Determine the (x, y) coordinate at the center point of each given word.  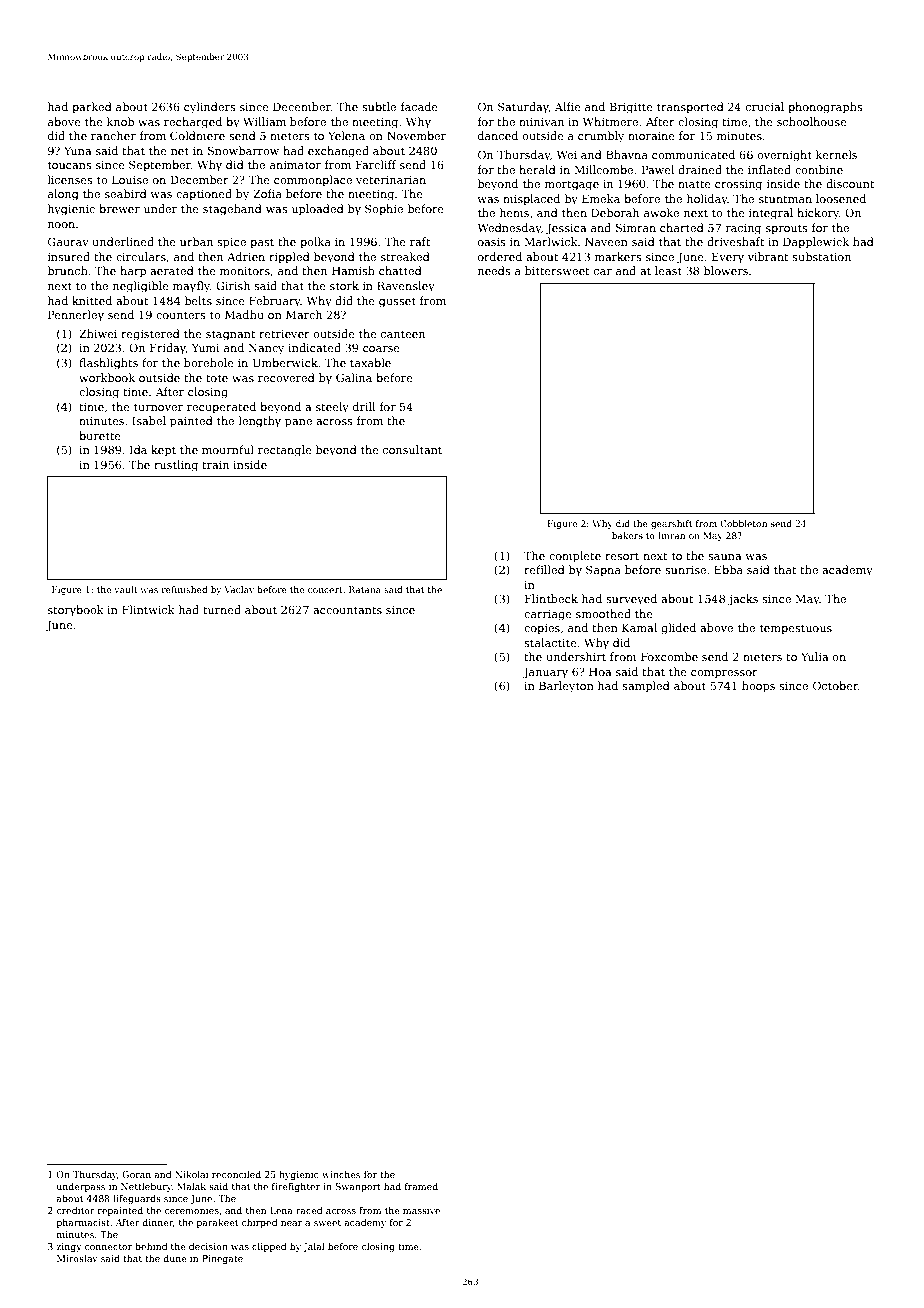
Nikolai (191, 1174)
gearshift (671, 524)
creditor (75, 1210)
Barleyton (566, 687)
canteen (403, 334)
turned (222, 609)
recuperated (221, 408)
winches (341, 1174)
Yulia (814, 656)
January (545, 673)
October (835, 685)
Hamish (353, 270)
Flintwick (148, 609)
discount (850, 183)
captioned (204, 195)
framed (421, 1186)
